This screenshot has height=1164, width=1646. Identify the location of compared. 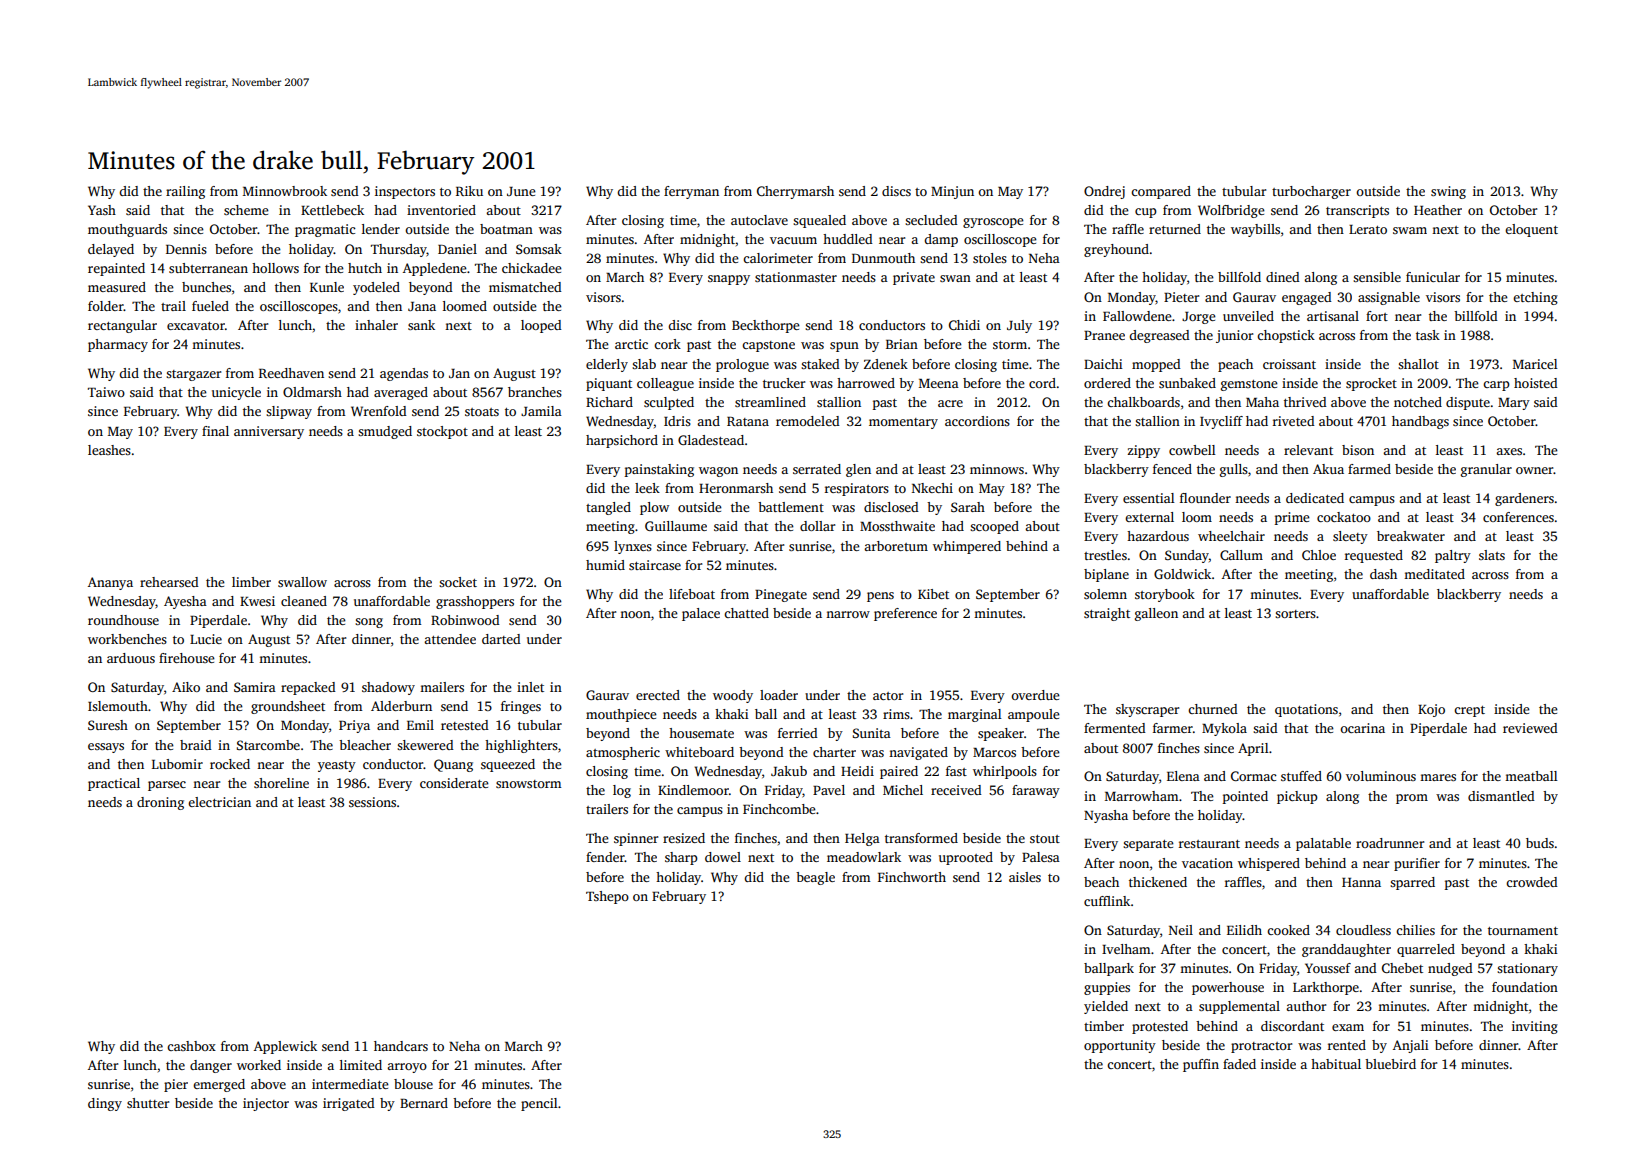
(1161, 192).
